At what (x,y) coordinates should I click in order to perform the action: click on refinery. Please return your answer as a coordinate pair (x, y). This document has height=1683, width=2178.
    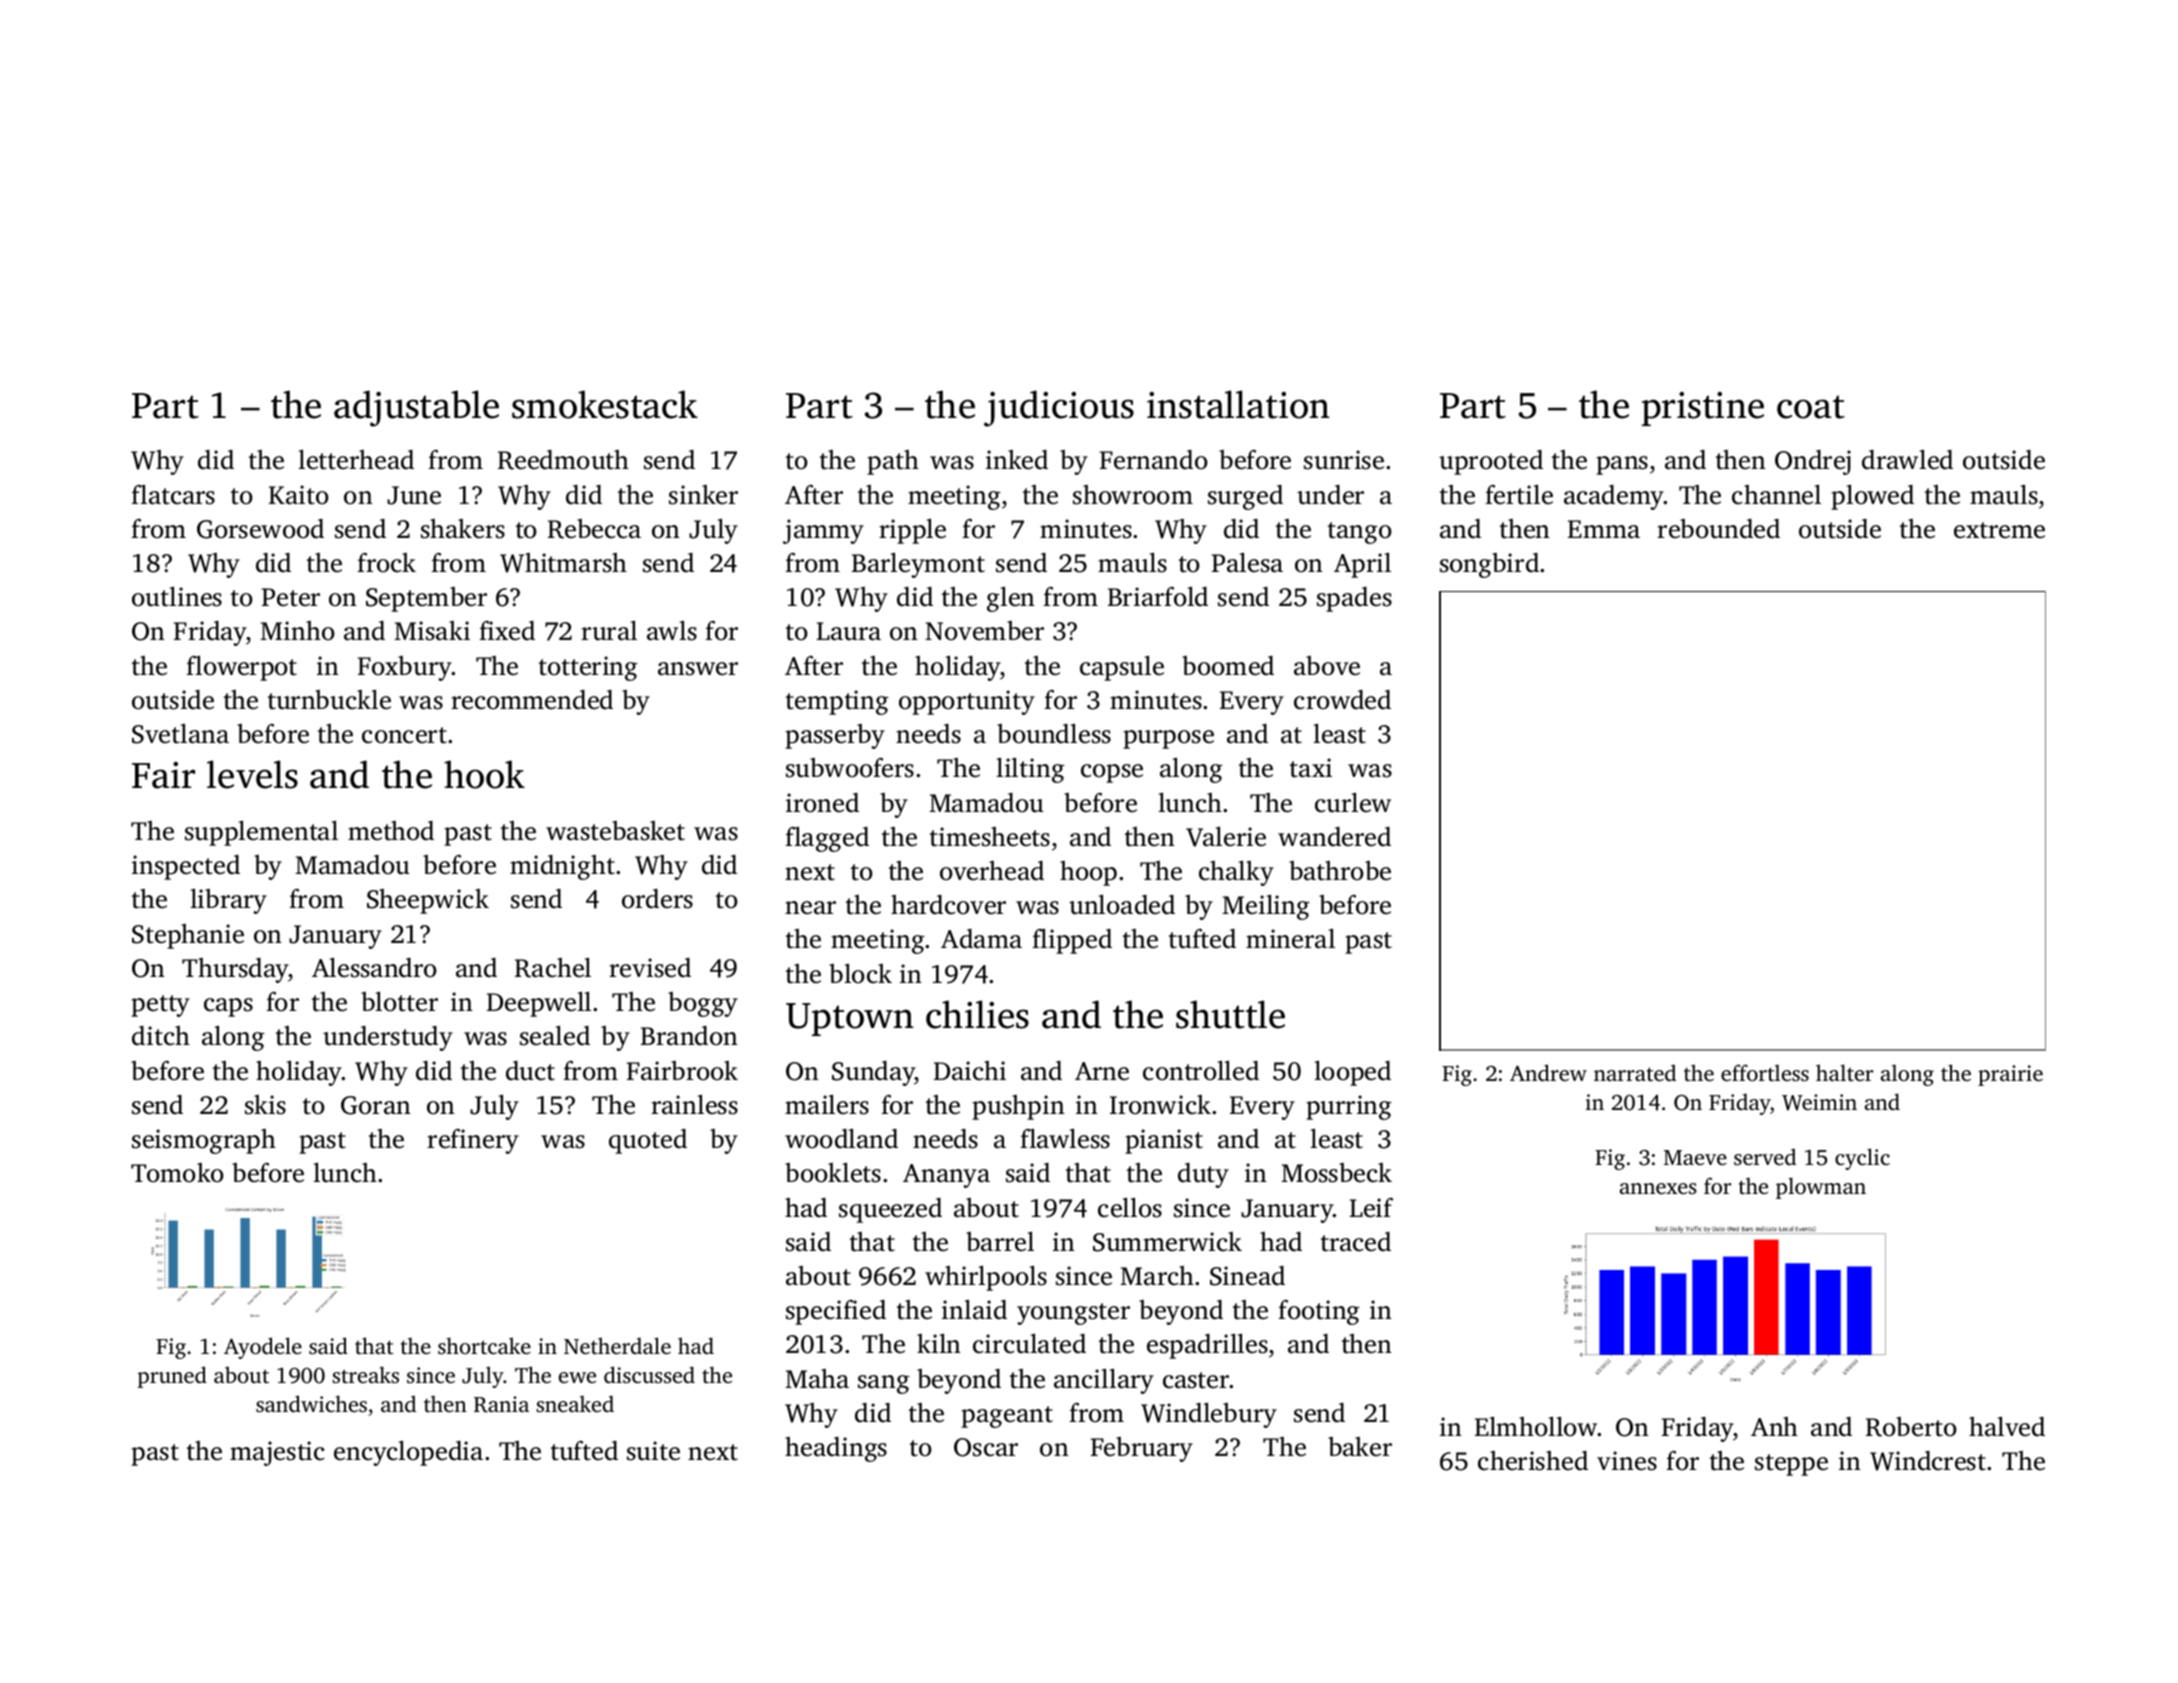
    Looking at the image, I should click on (473, 1141).
